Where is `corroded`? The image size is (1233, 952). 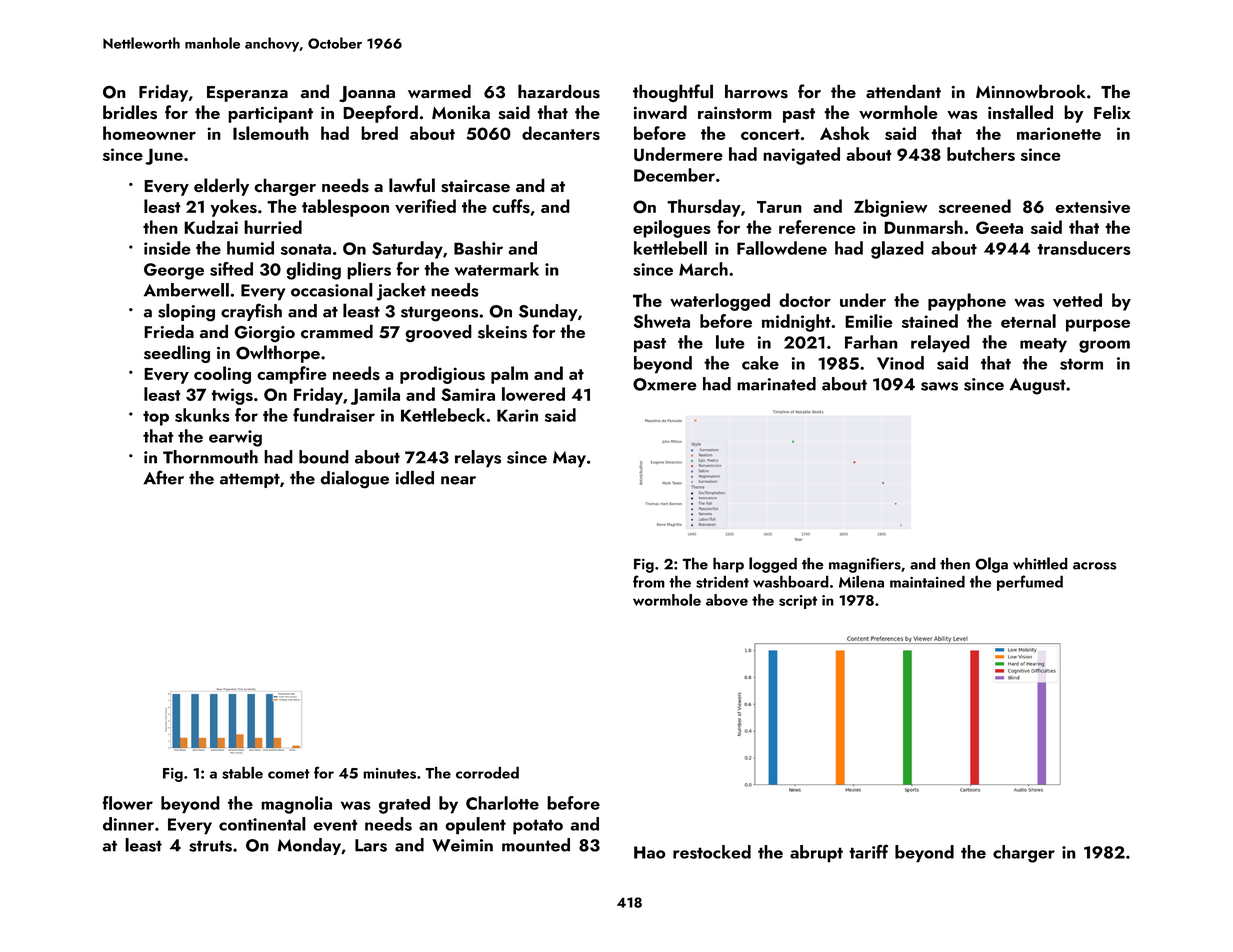
corroded is located at coordinates (487, 772).
